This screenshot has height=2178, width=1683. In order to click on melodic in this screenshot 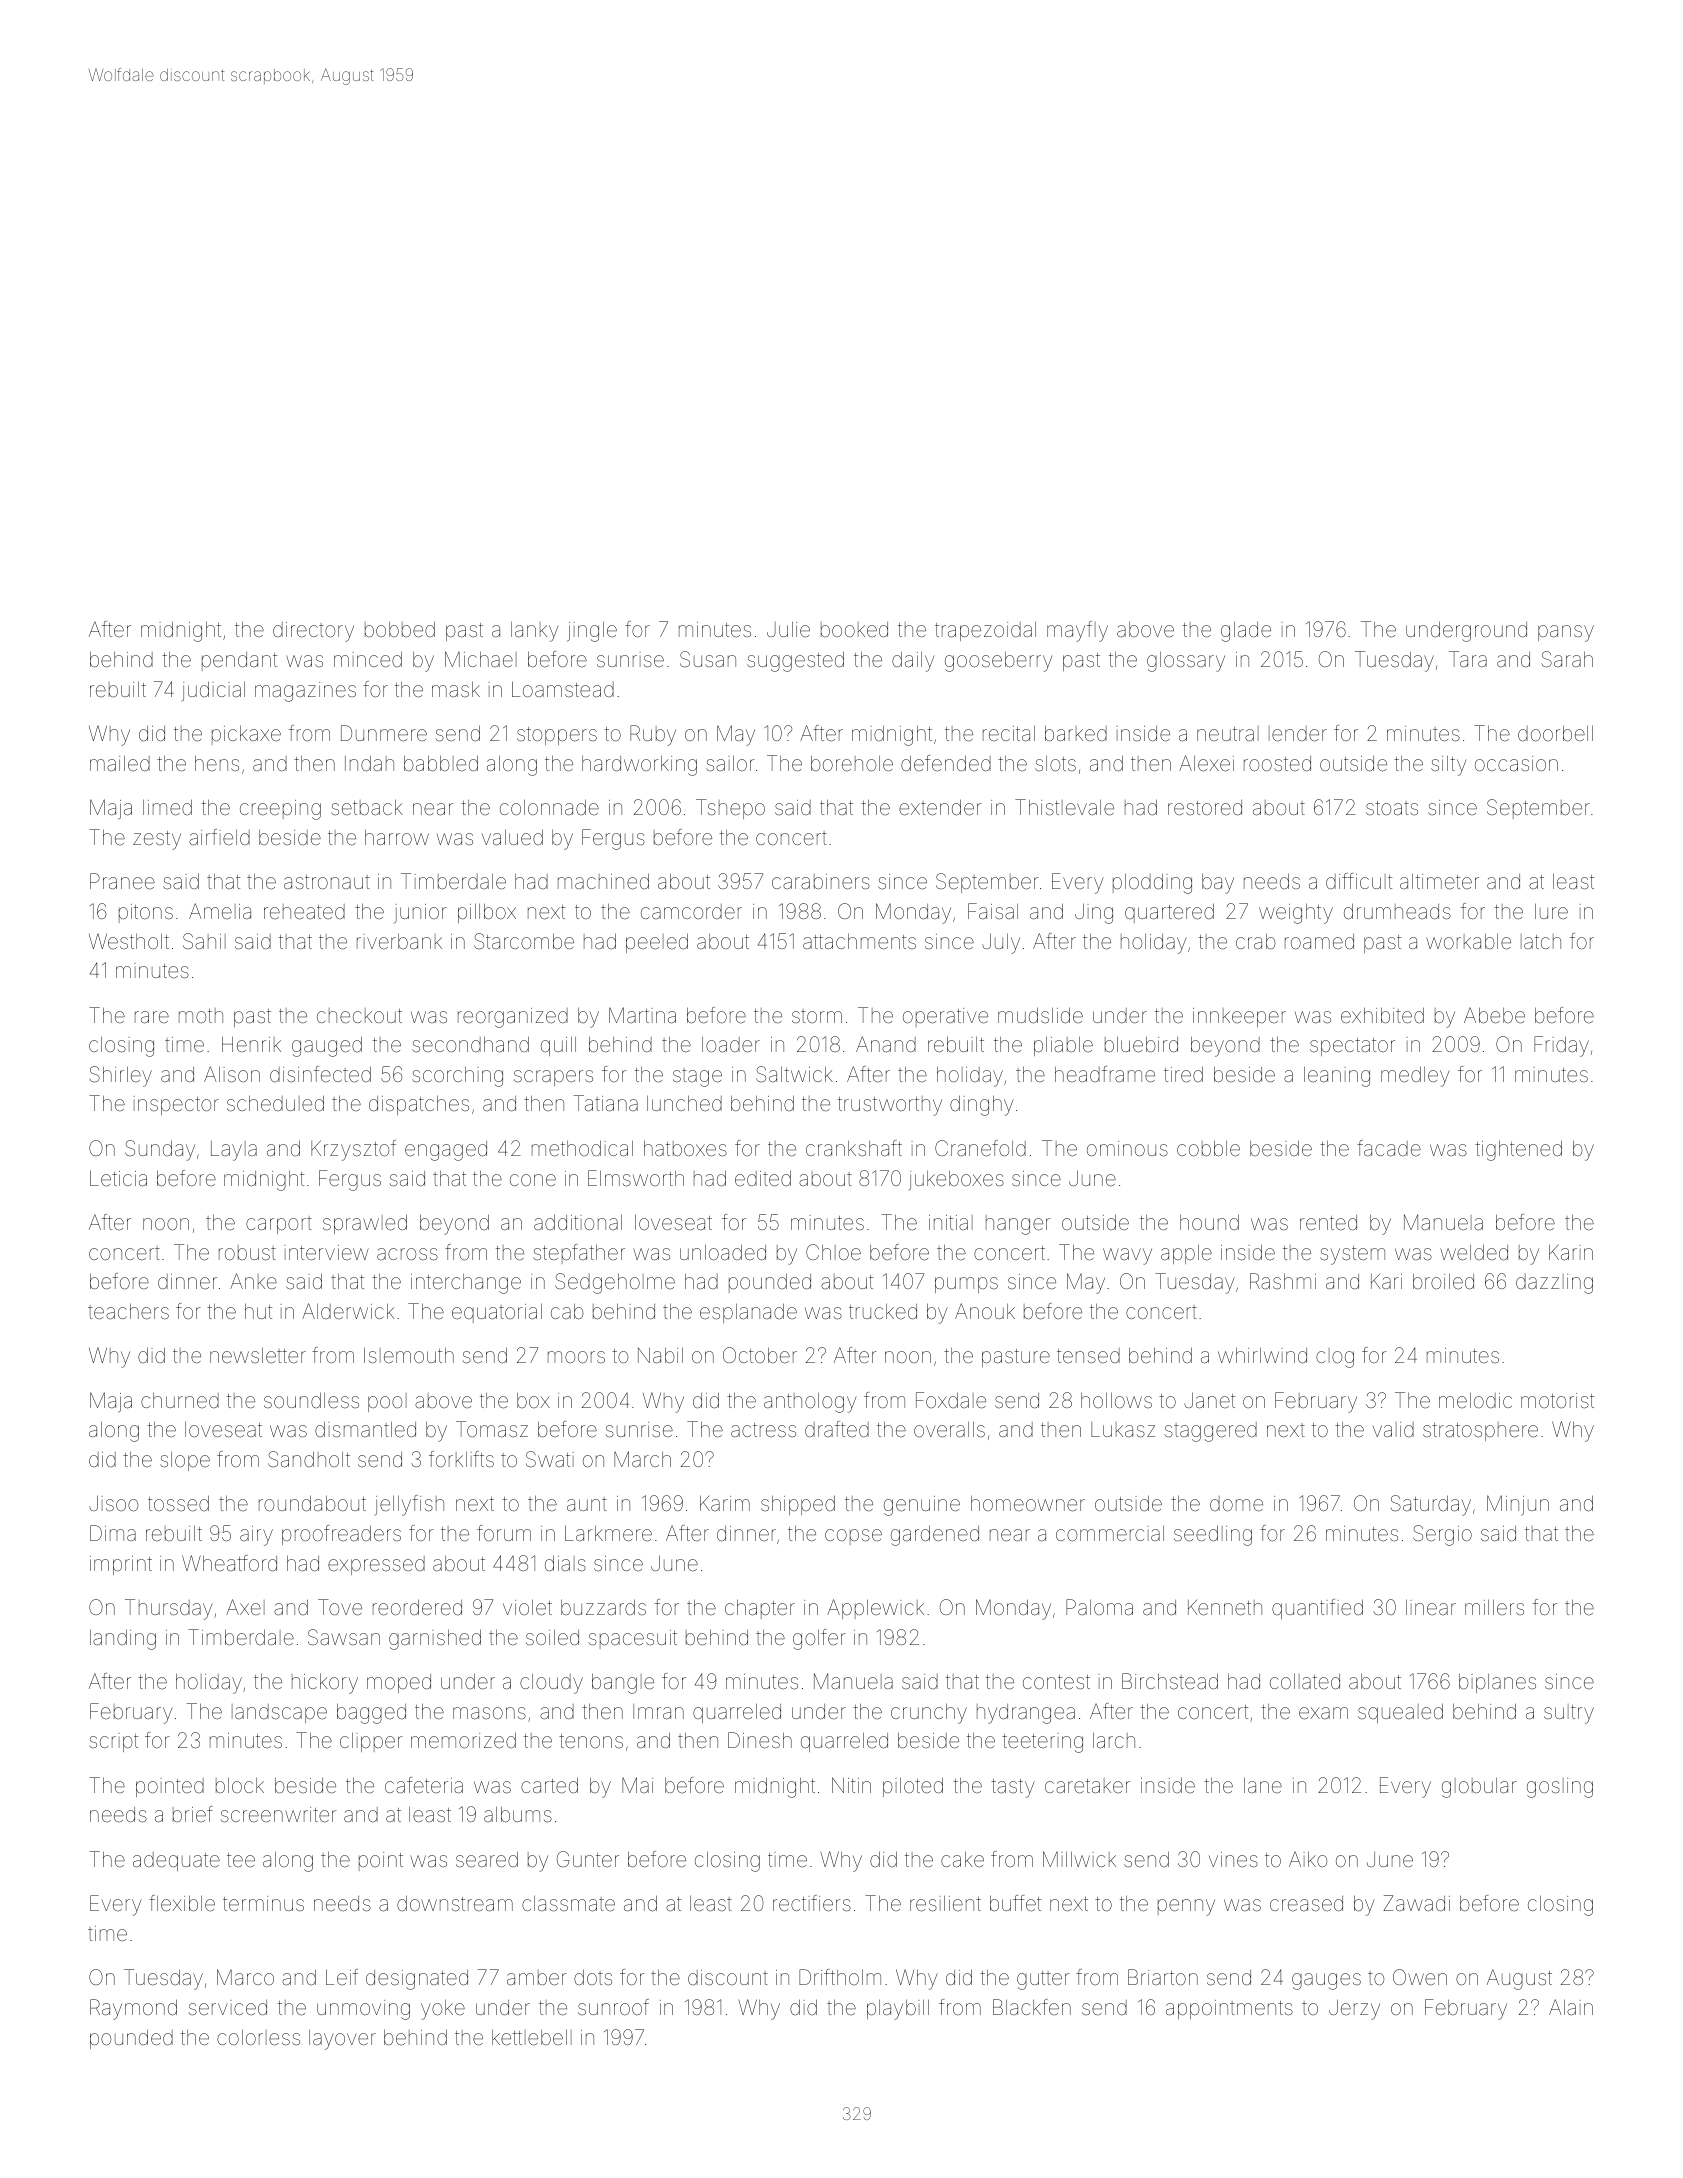, I will do `click(1475, 1400)`.
